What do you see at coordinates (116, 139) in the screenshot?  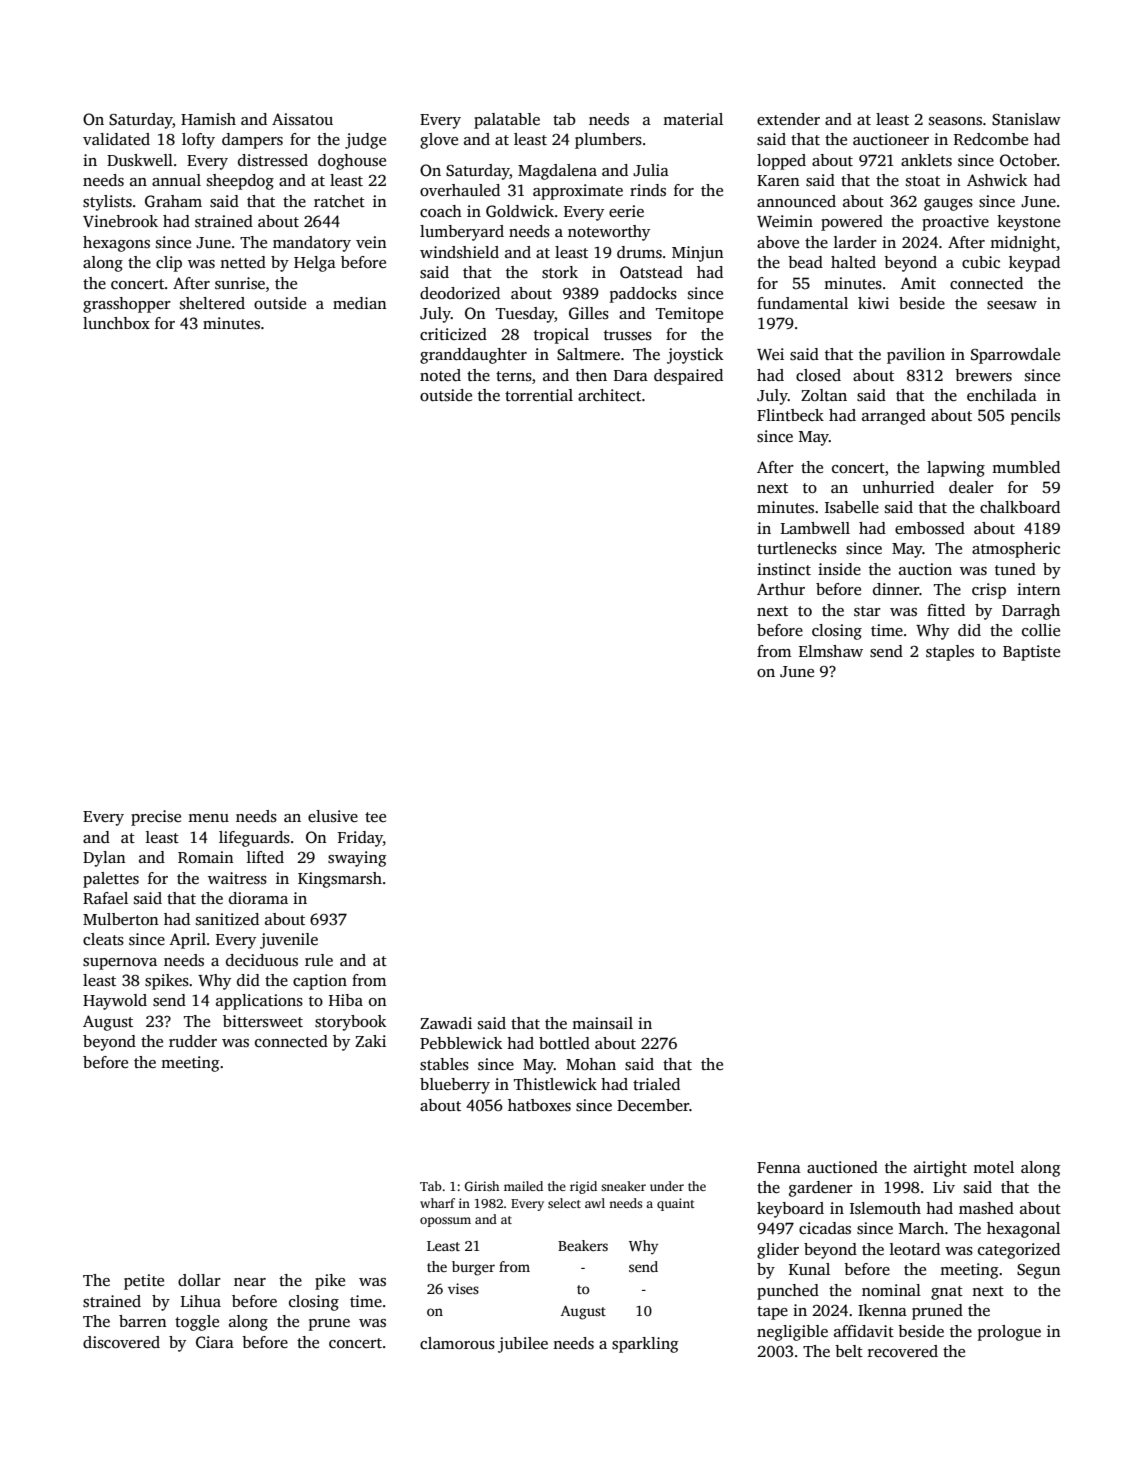 I see `validated` at bounding box center [116, 139].
